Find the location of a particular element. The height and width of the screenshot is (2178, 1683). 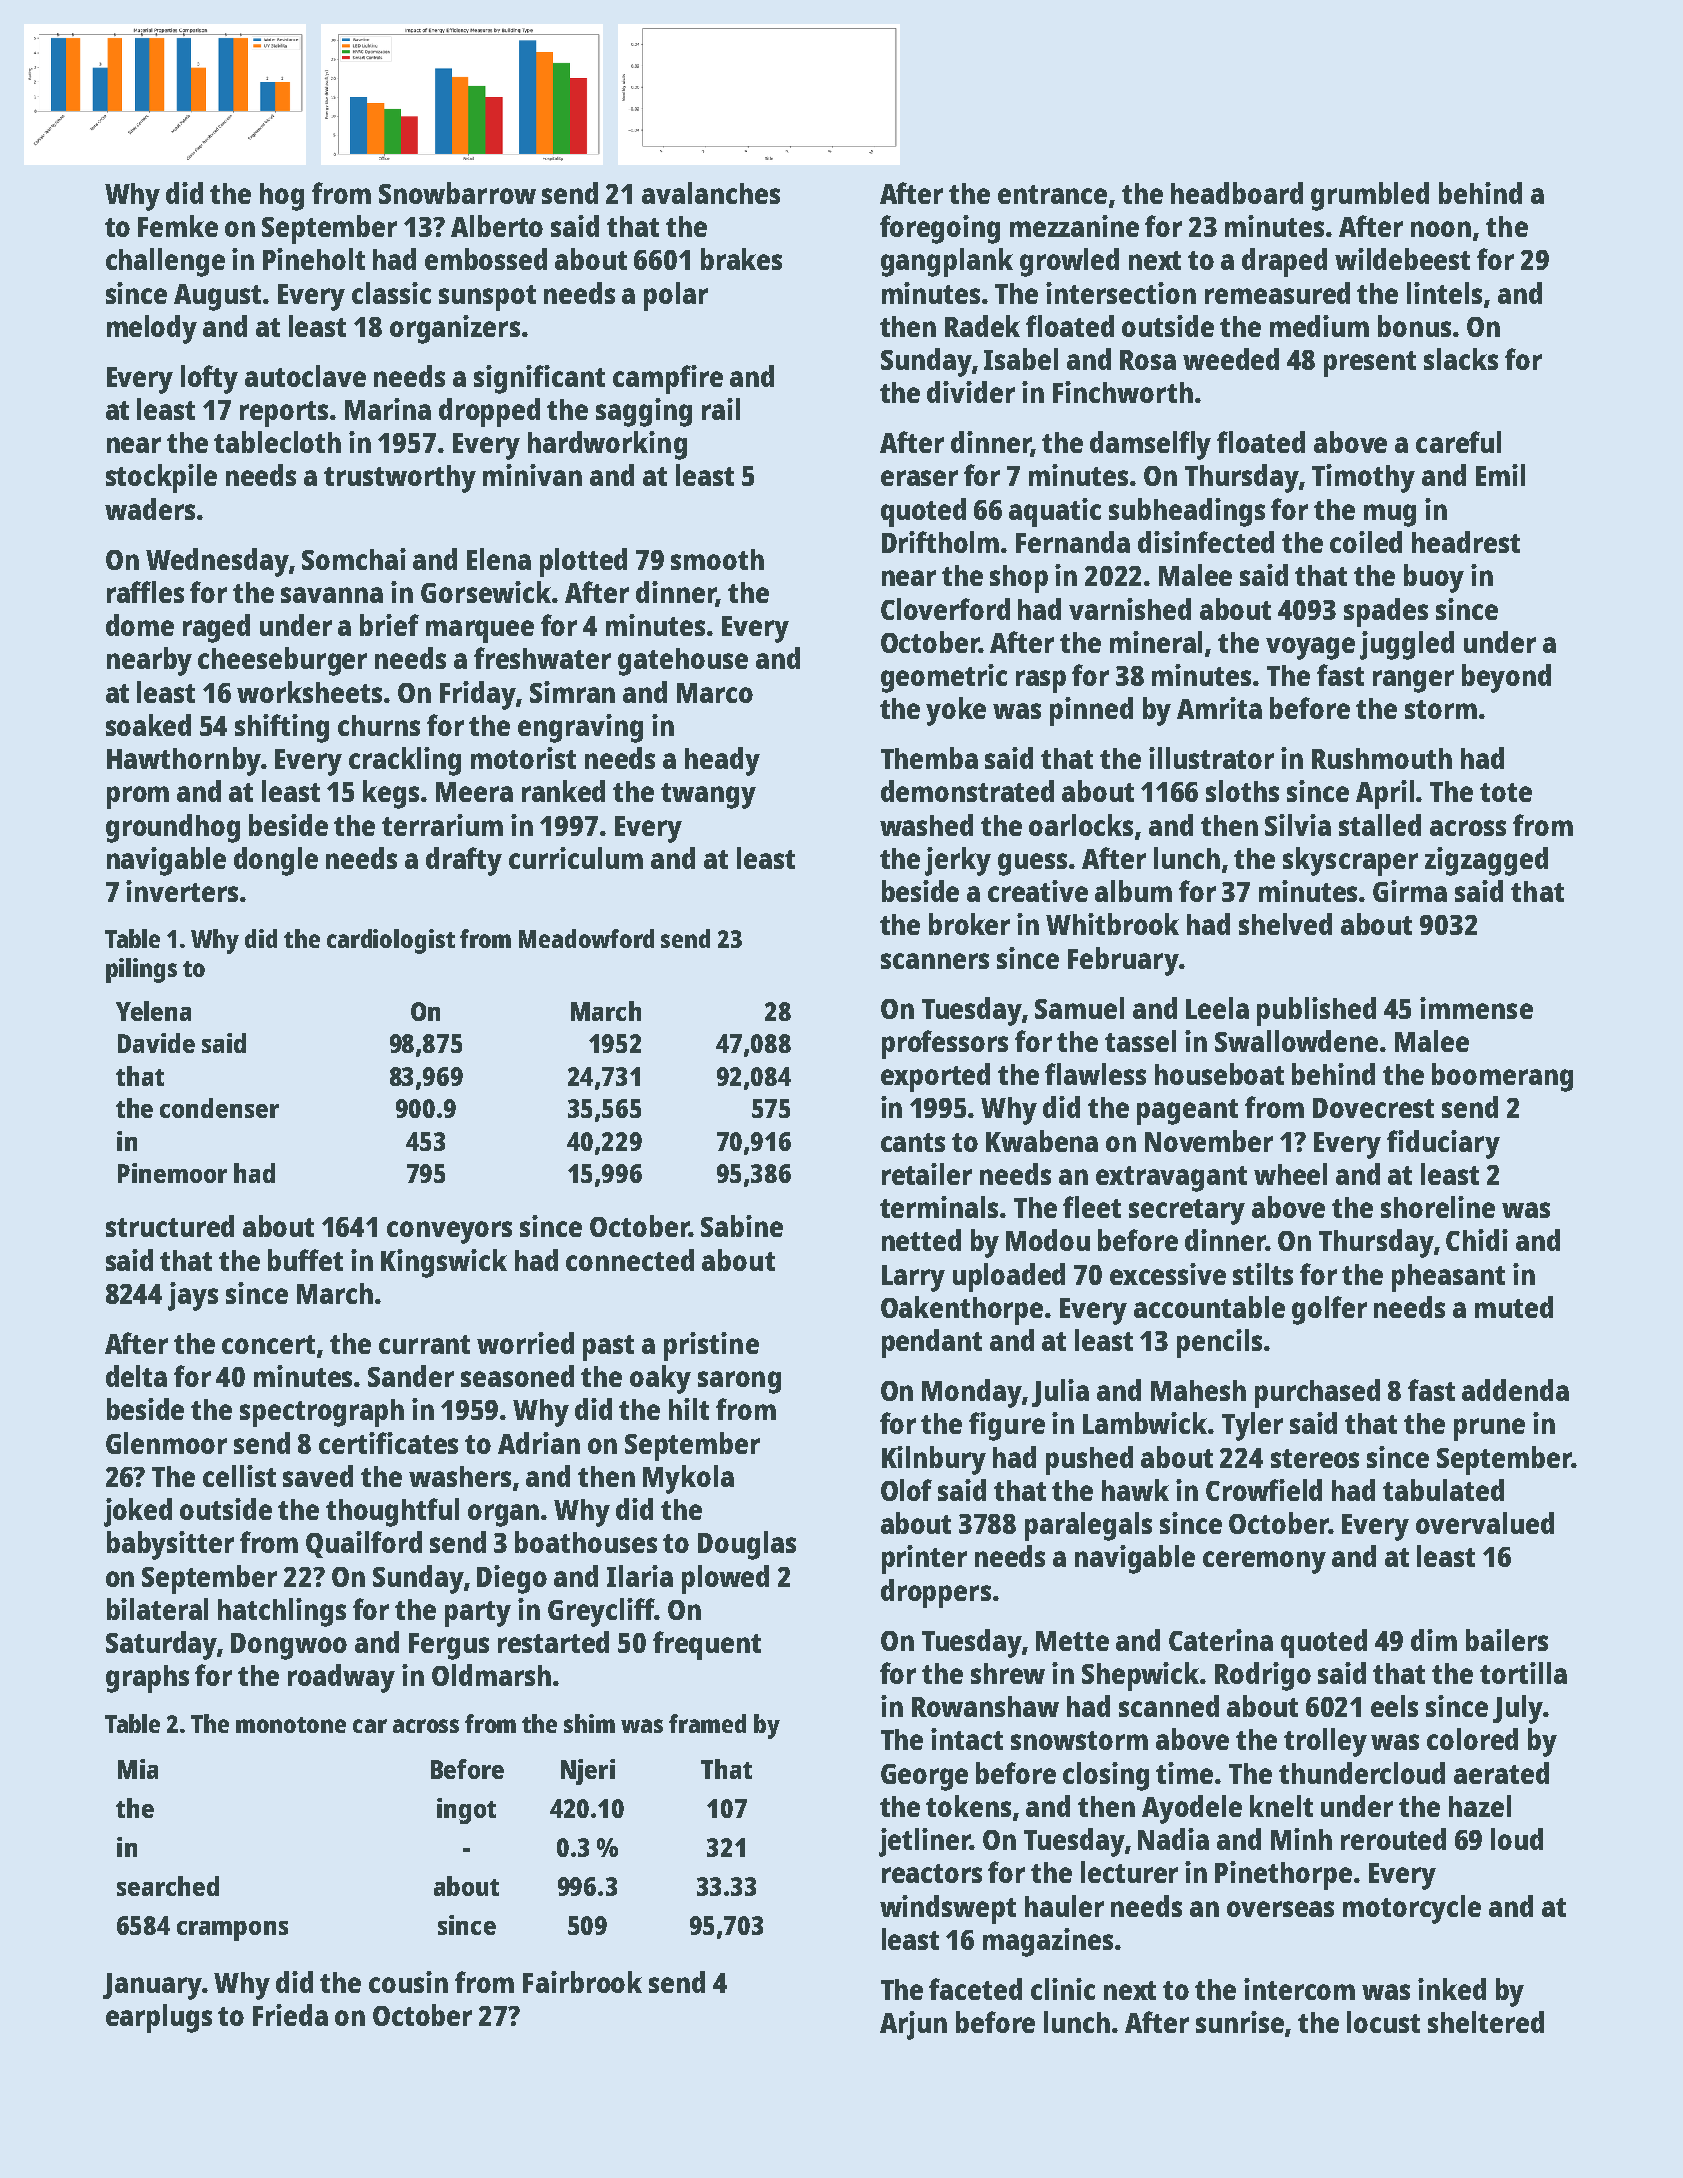

Frieda is located at coordinates (290, 2015).
